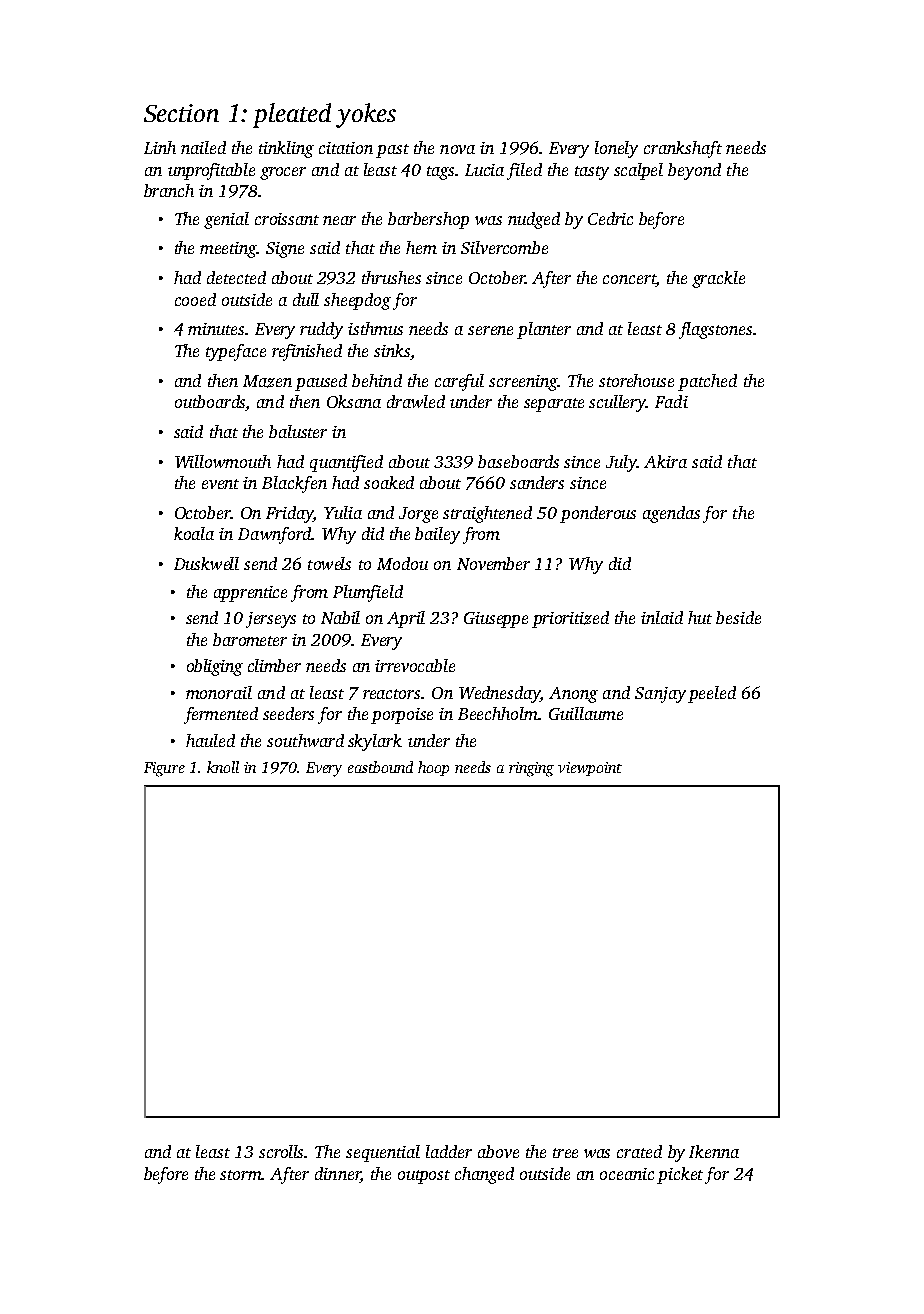 The height and width of the screenshot is (1314, 924). What do you see at coordinates (671, 401) in the screenshot?
I see `Fadi` at bounding box center [671, 401].
